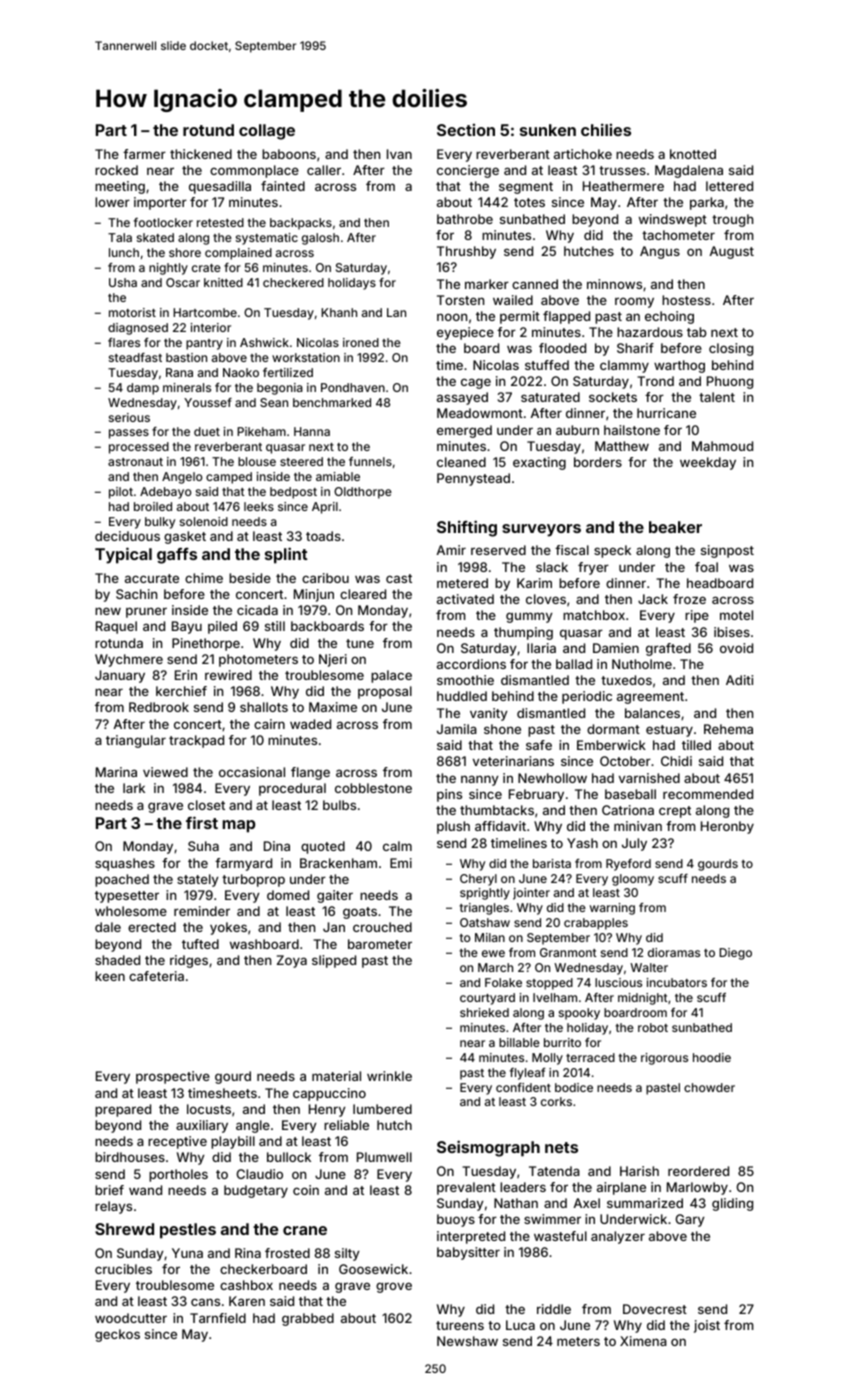 The image size is (849, 1400). Describe the element at coordinates (643, 1341) in the image. I see `Ximena` at that location.
